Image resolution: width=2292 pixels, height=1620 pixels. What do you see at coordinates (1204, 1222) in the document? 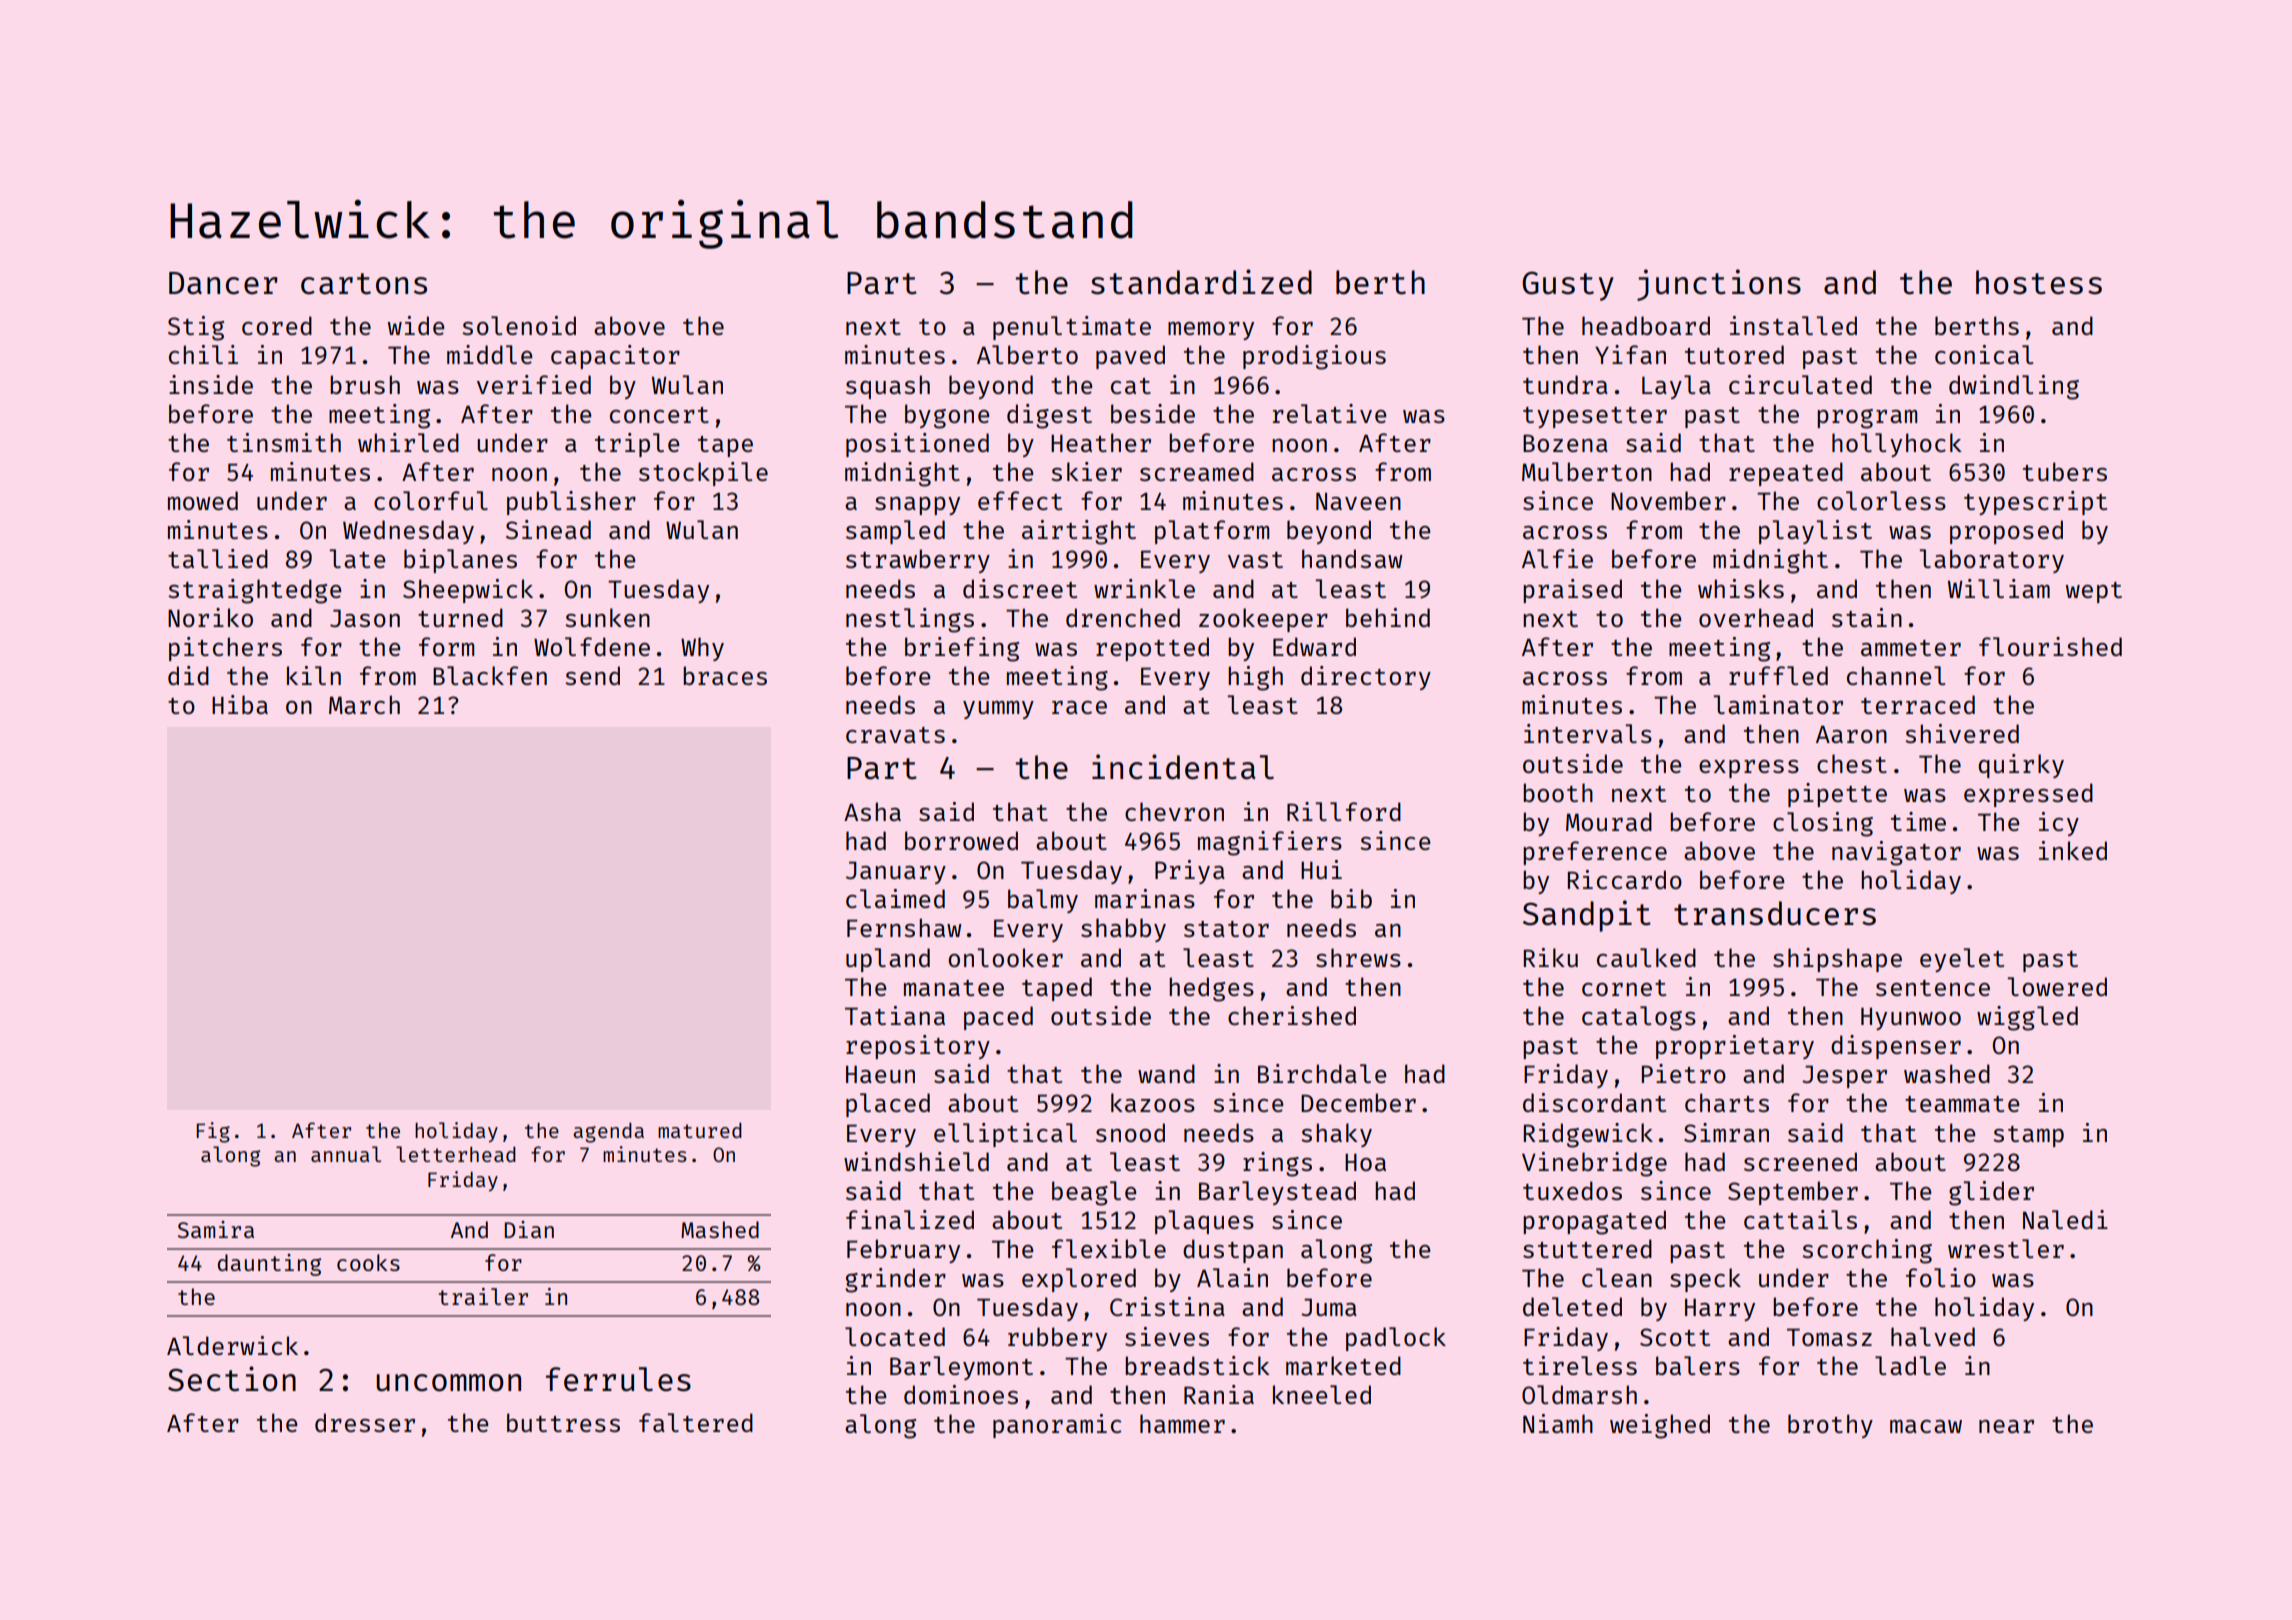
I see `plaques` at bounding box center [1204, 1222].
